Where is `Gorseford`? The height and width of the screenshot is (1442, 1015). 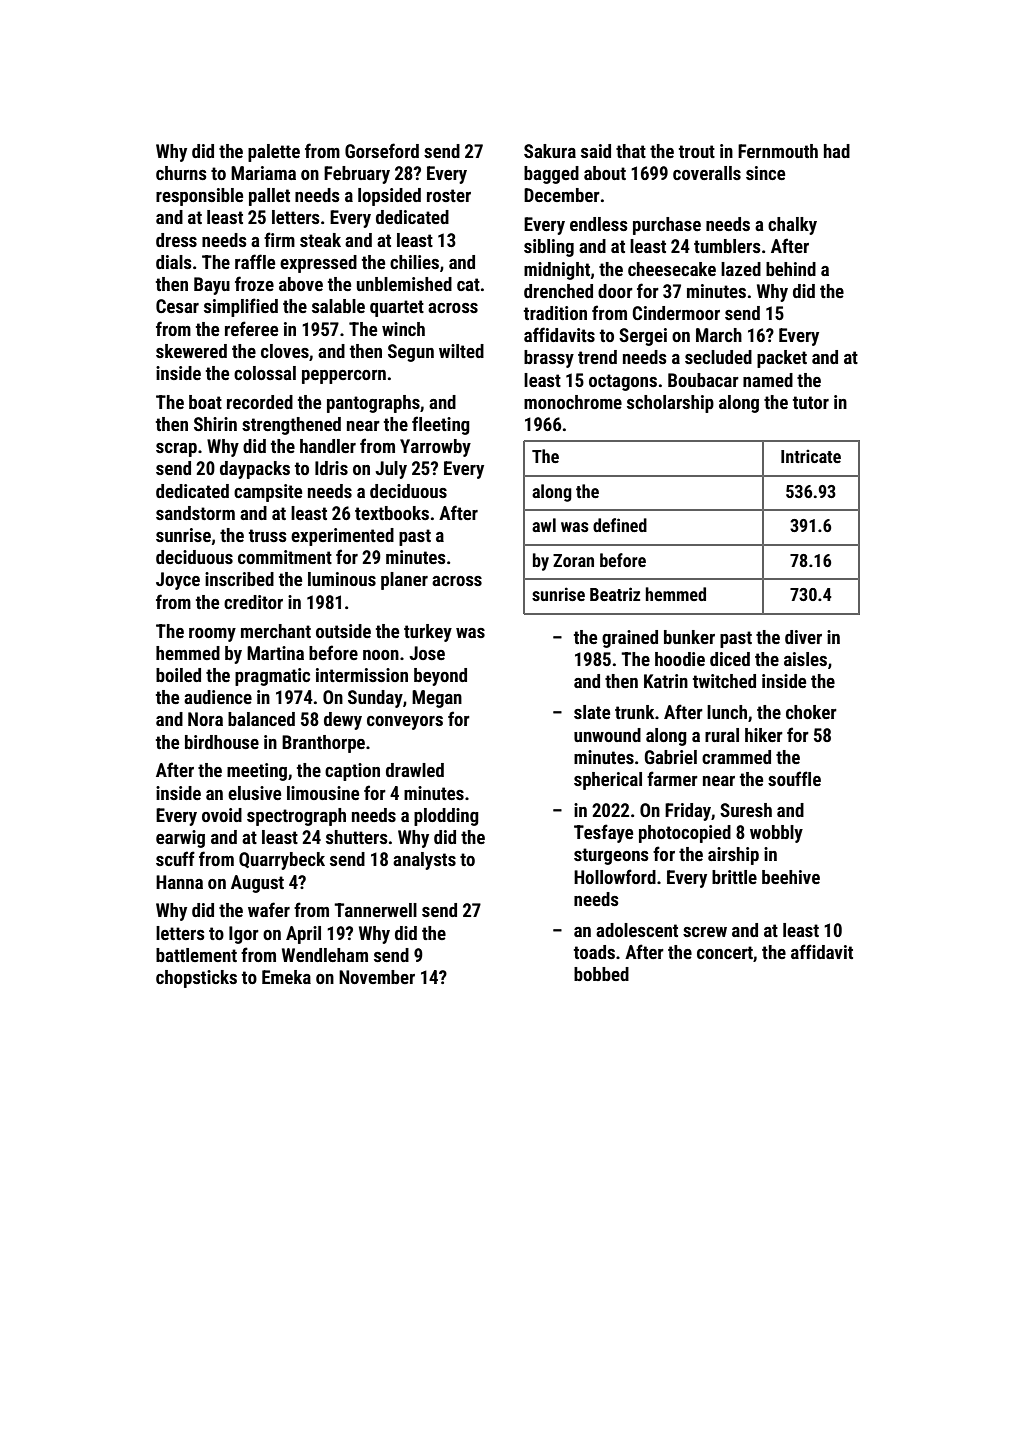 Gorseford is located at coordinates (382, 150).
